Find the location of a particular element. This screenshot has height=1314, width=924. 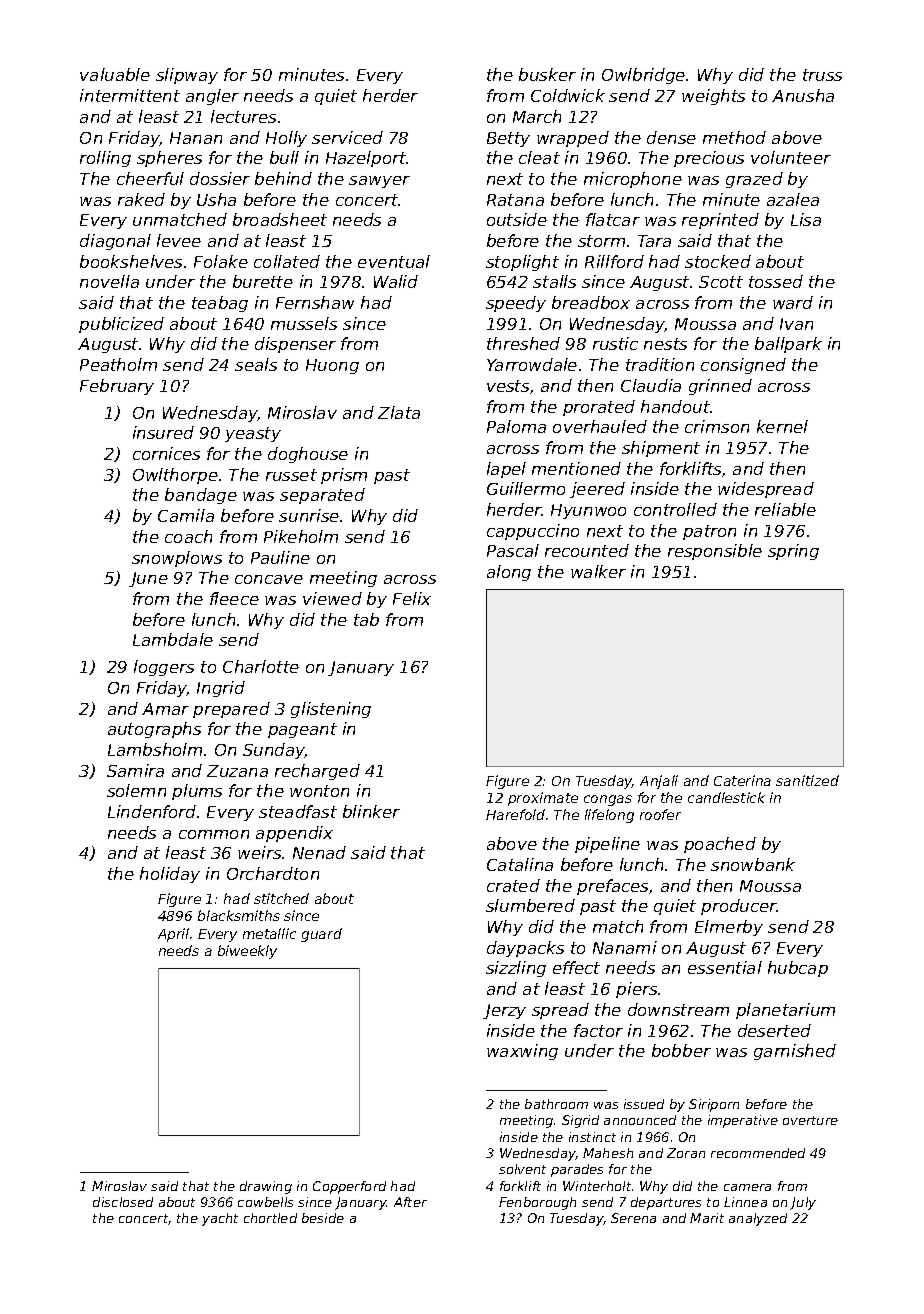

outside is located at coordinates (517, 219).
